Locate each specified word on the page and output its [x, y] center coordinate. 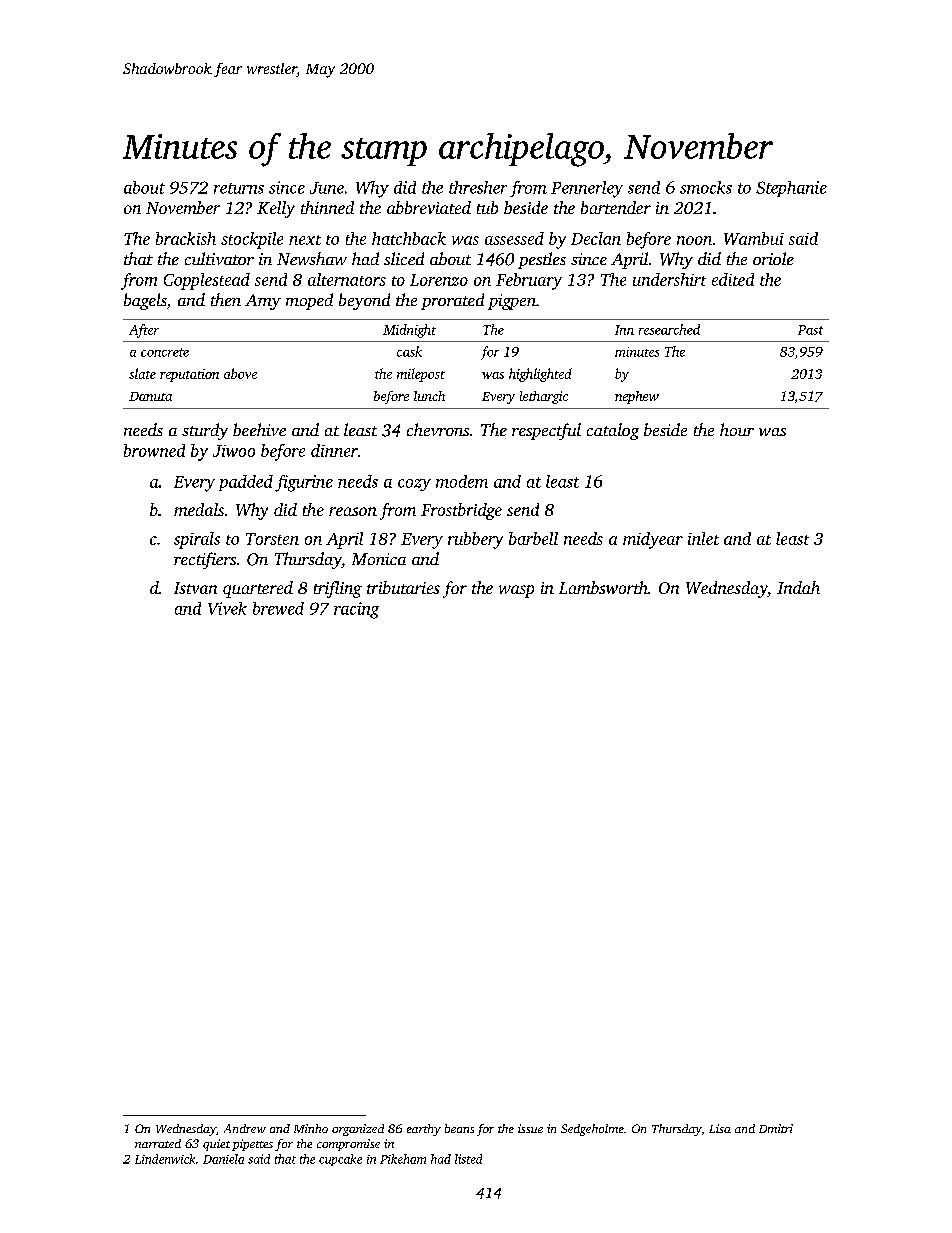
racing [356, 610]
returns [239, 188]
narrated [158, 1143]
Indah [798, 587]
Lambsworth [603, 587]
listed [468, 1159]
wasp [516, 591]
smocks [706, 187]
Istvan [195, 588]
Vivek [227, 608]
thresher [478, 187]
